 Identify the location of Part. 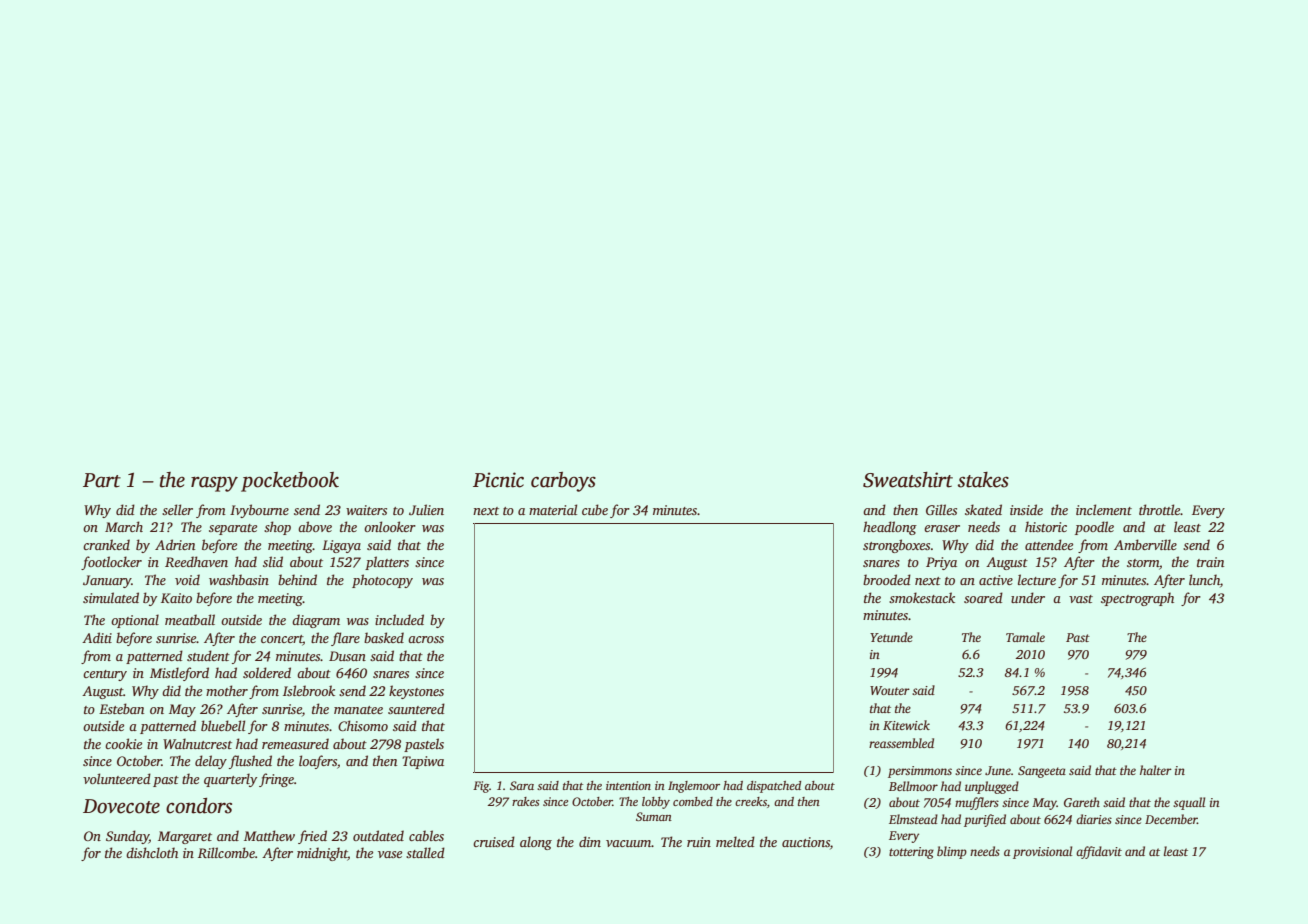
(102, 480).
